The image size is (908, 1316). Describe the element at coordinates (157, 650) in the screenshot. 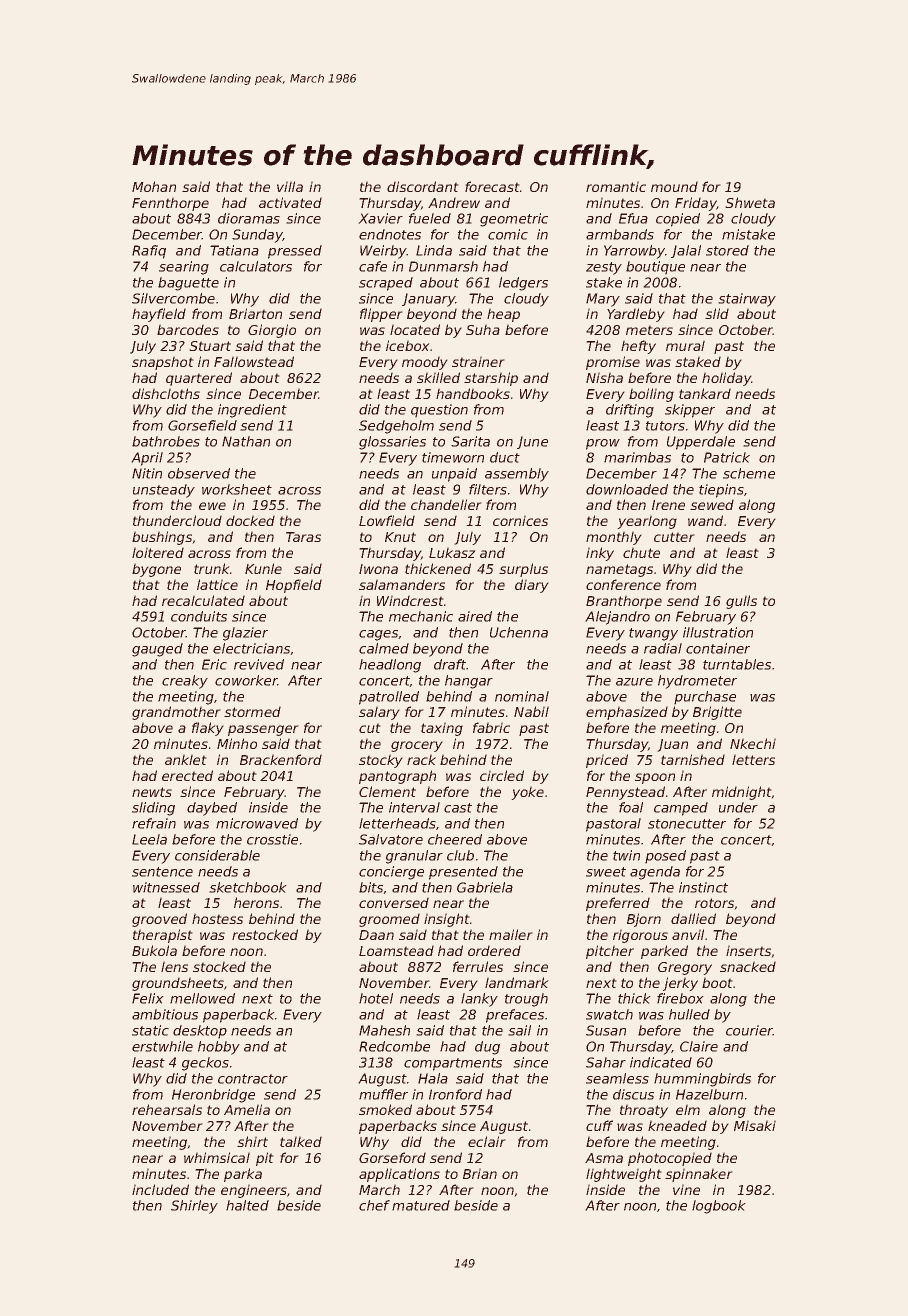

I see `gauged` at that location.
